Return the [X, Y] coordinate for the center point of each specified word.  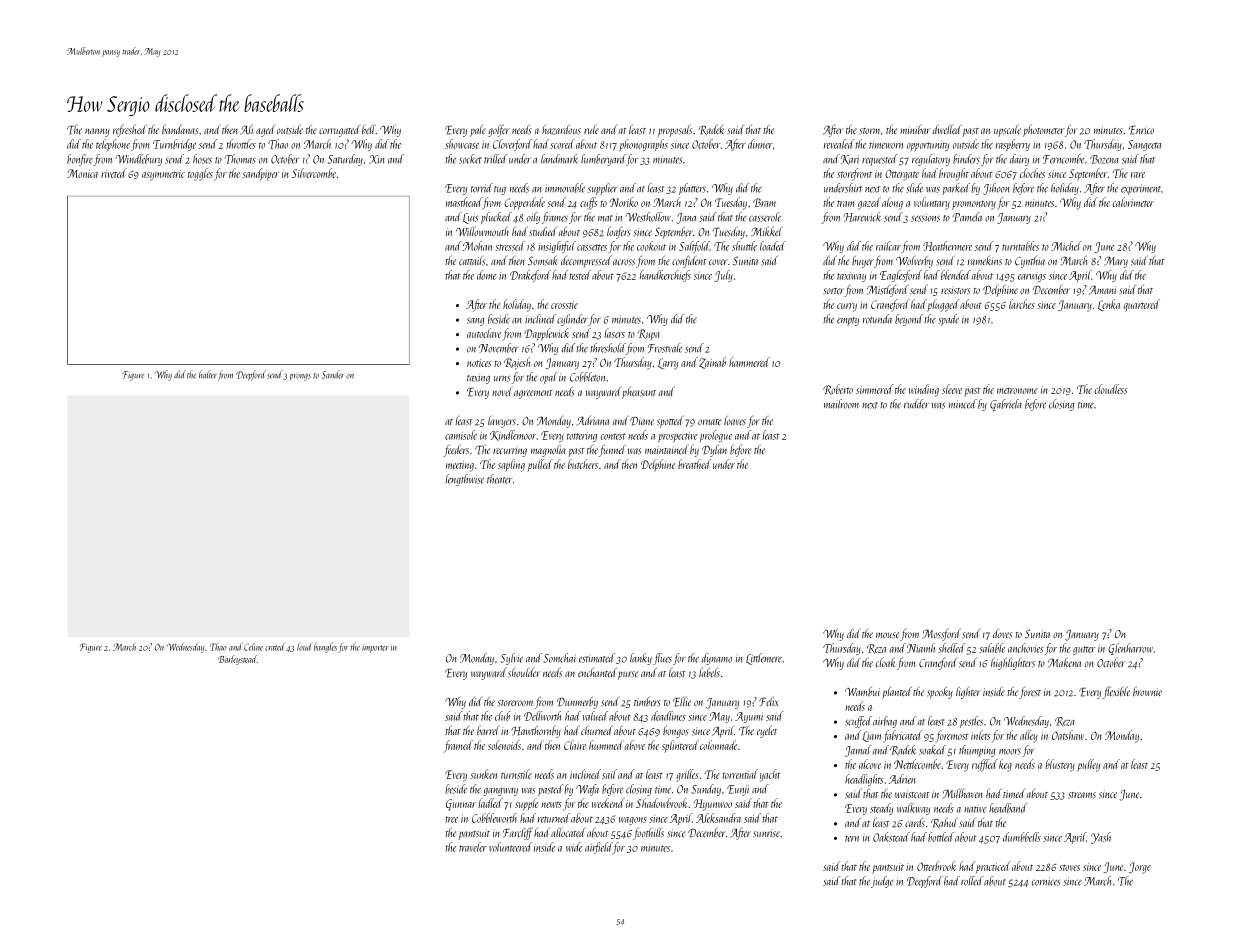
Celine [253, 647]
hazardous [561, 129]
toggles [200, 174]
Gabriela [1006, 405]
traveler [473, 847]
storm [869, 131]
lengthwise [464, 480]
